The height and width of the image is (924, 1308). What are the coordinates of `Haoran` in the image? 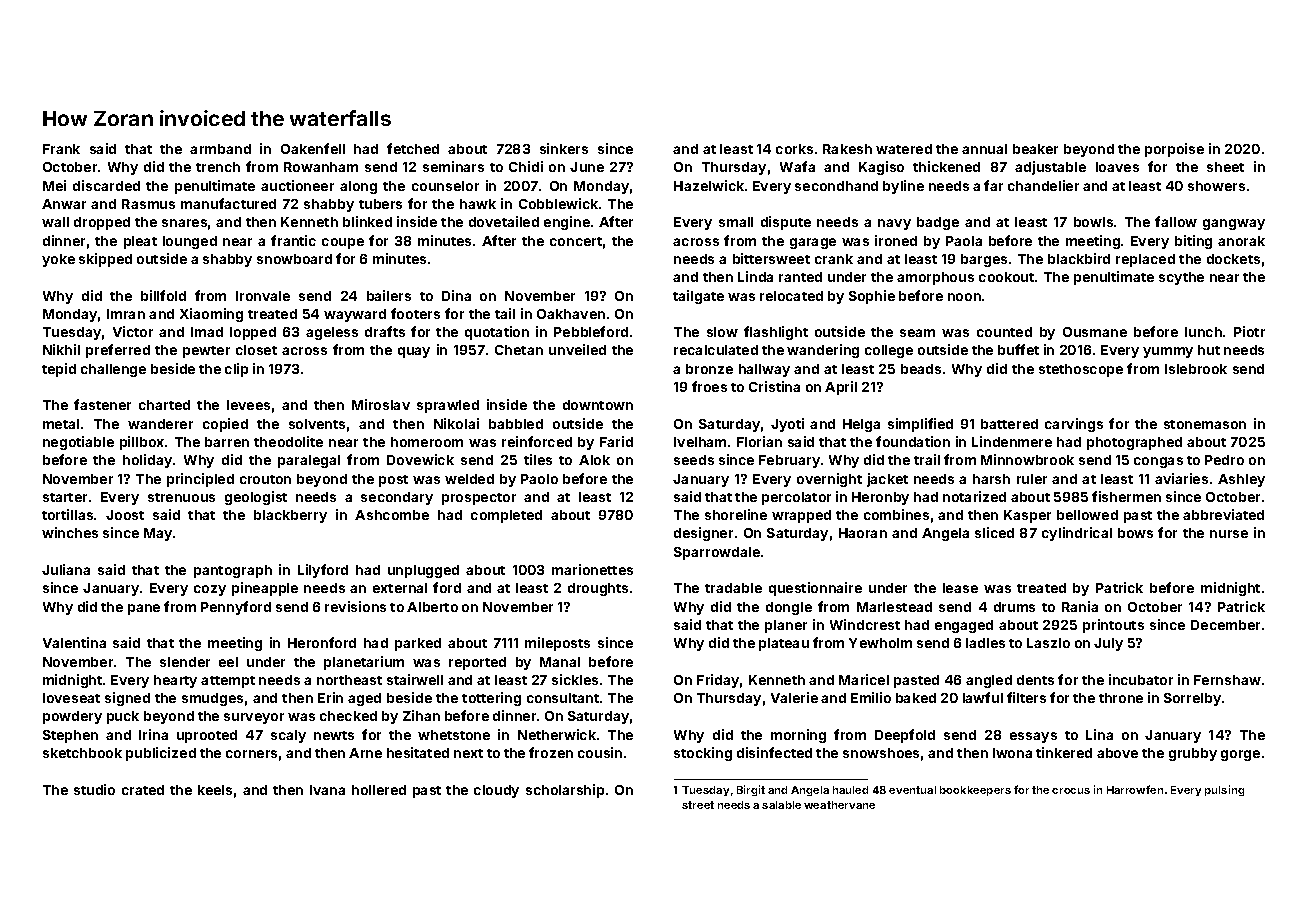 It's located at (863, 533).
